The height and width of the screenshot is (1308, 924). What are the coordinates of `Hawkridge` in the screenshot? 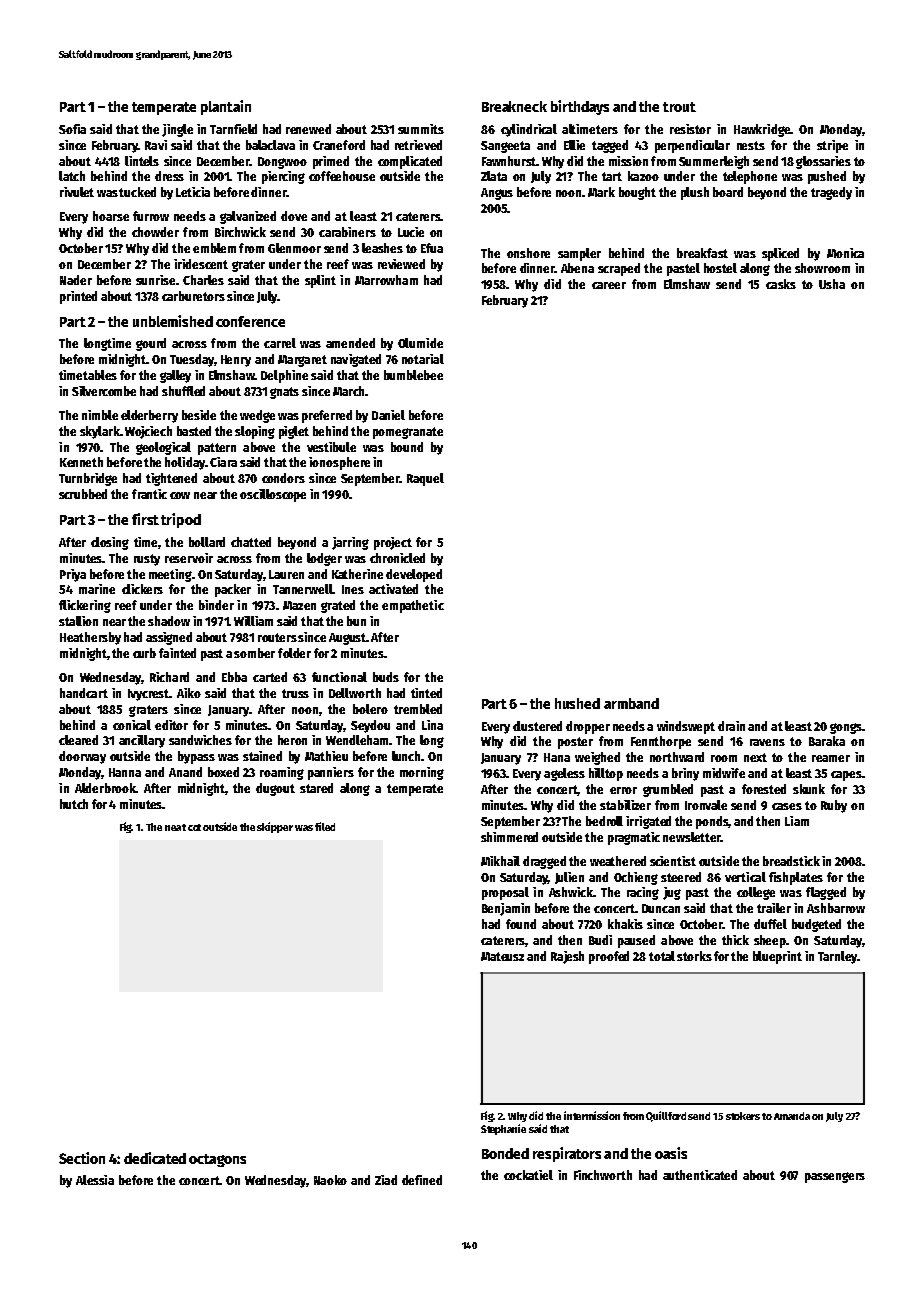 It's located at (762, 130).
